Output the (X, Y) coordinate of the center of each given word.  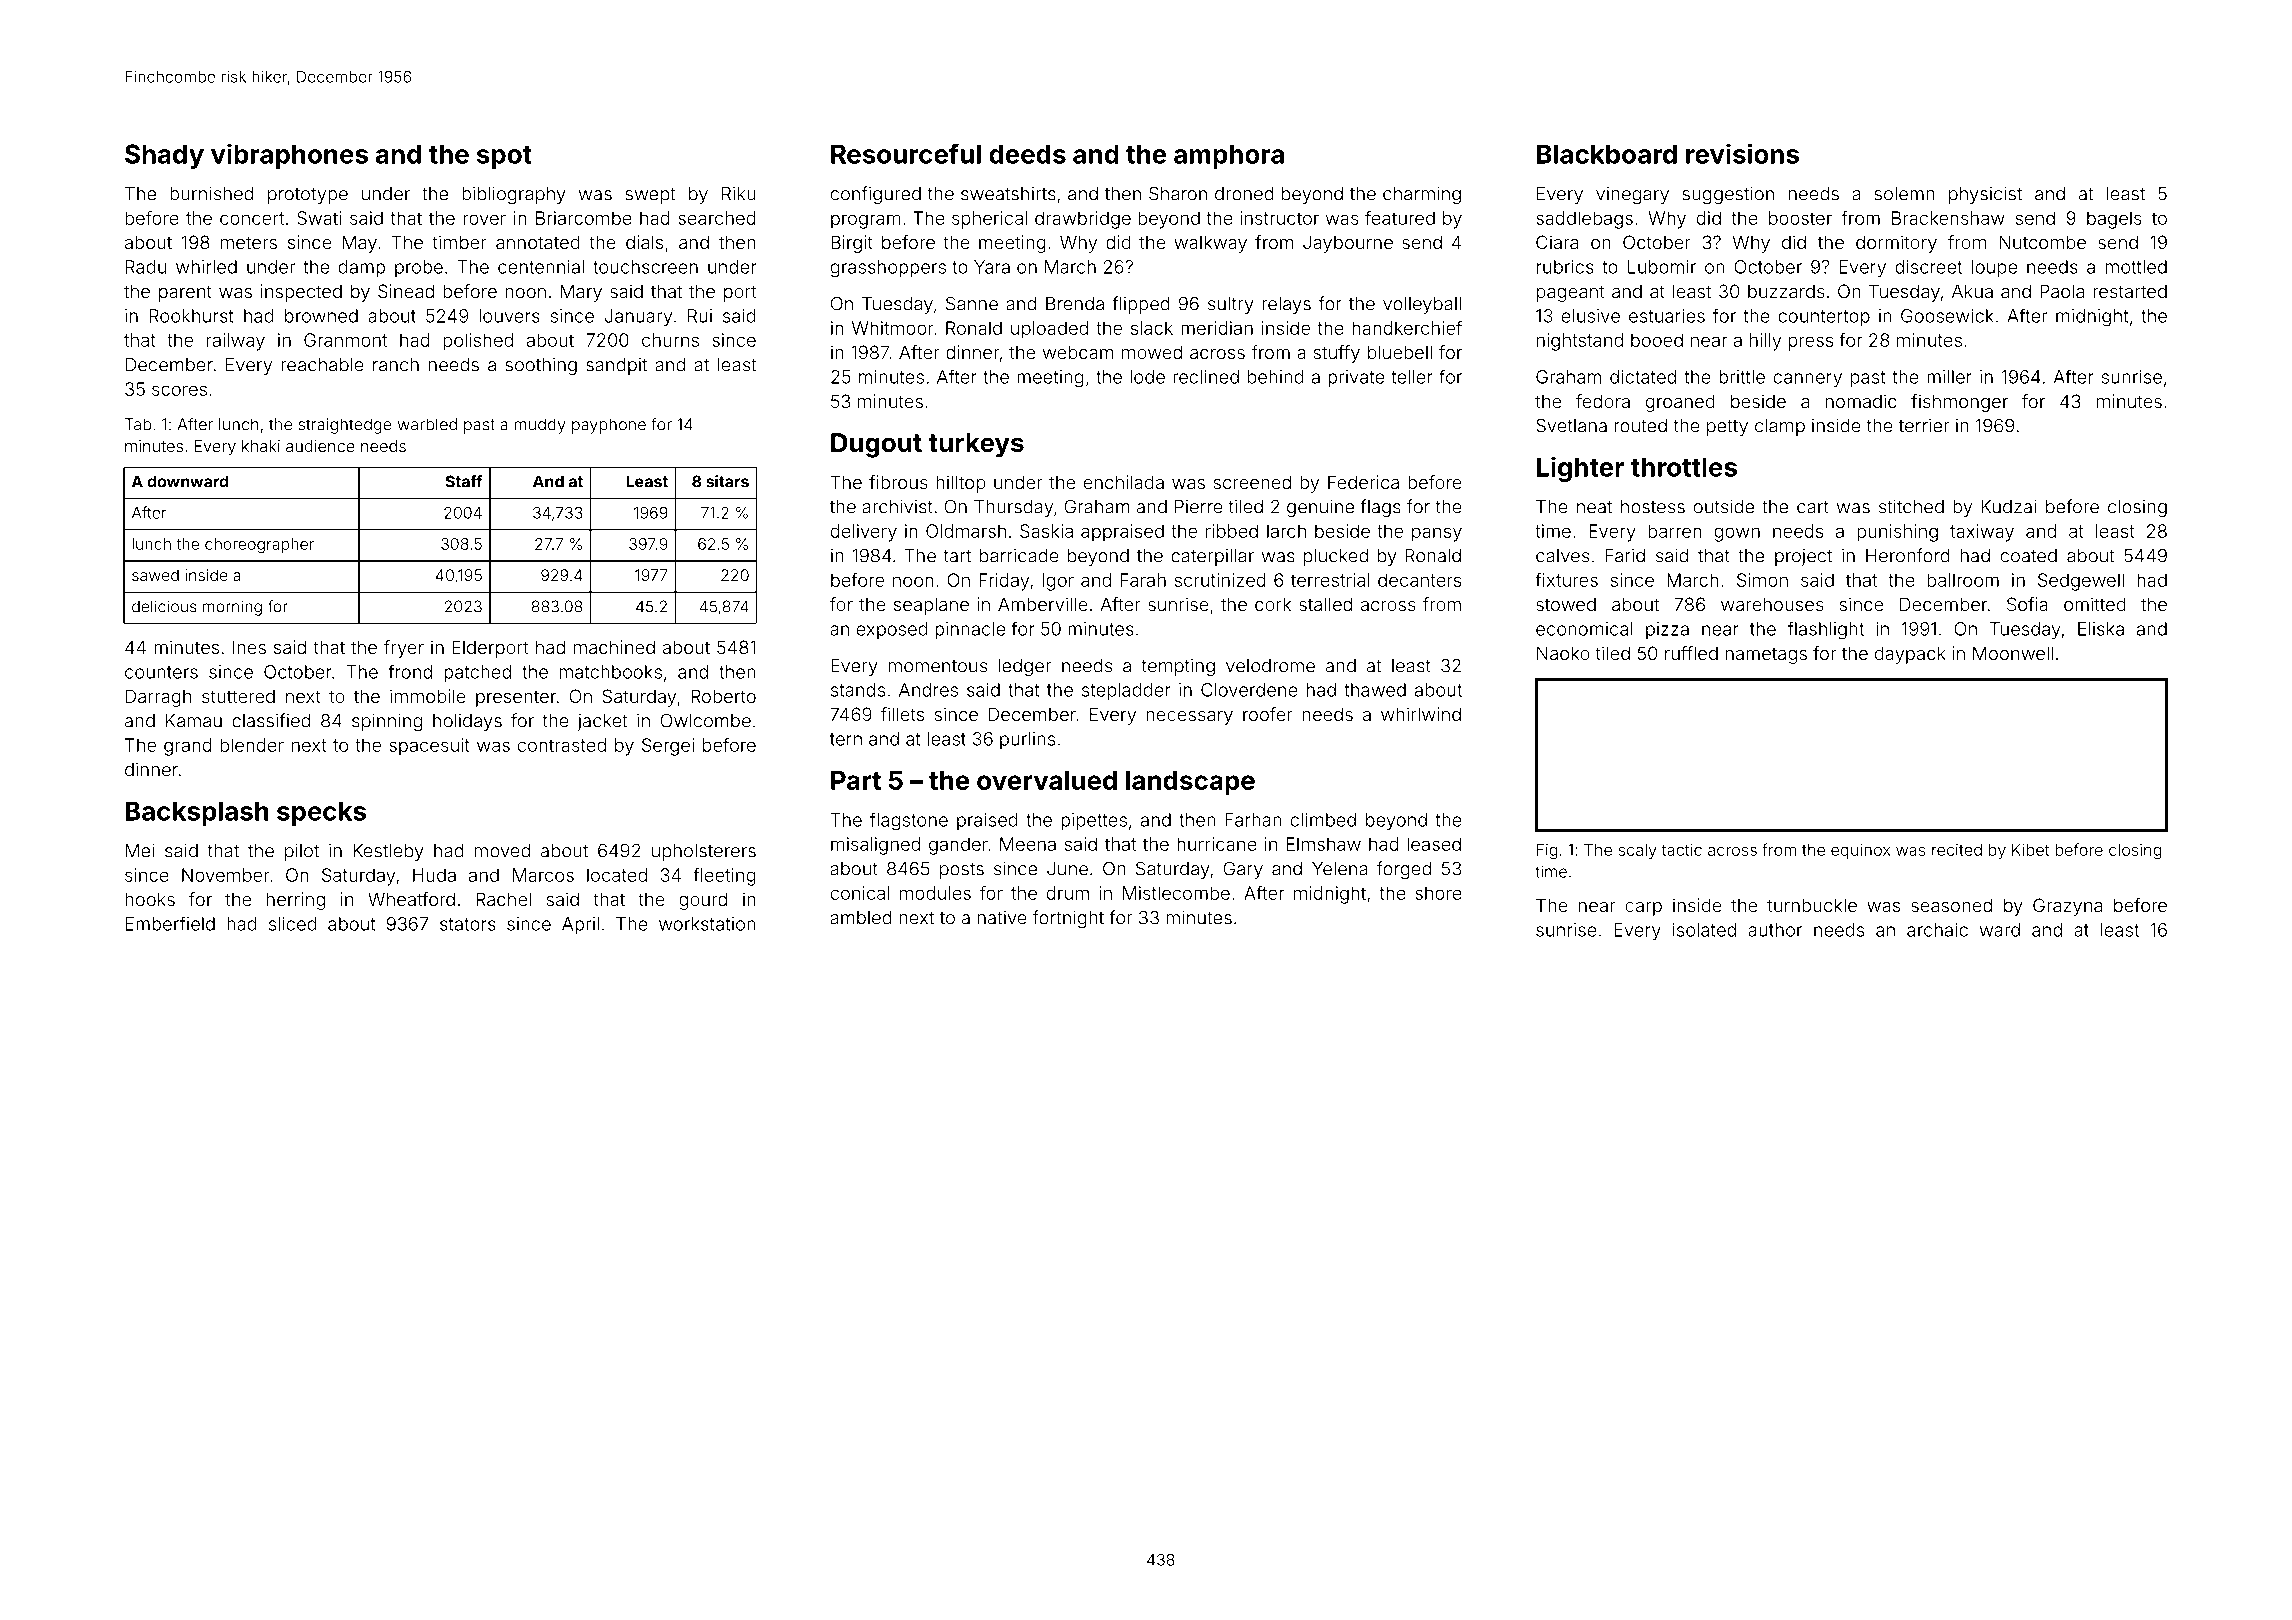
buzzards (1786, 291)
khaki (261, 446)
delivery (864, 533)
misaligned (875, 846)
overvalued (1047, 780)
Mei (140, 850)
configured (876, 195)
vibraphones (289, 156)
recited (1957, 850)
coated (2029, 556)
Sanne (972, 303)
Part (856, 780)
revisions (1742, 153)
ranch (396, 365)
